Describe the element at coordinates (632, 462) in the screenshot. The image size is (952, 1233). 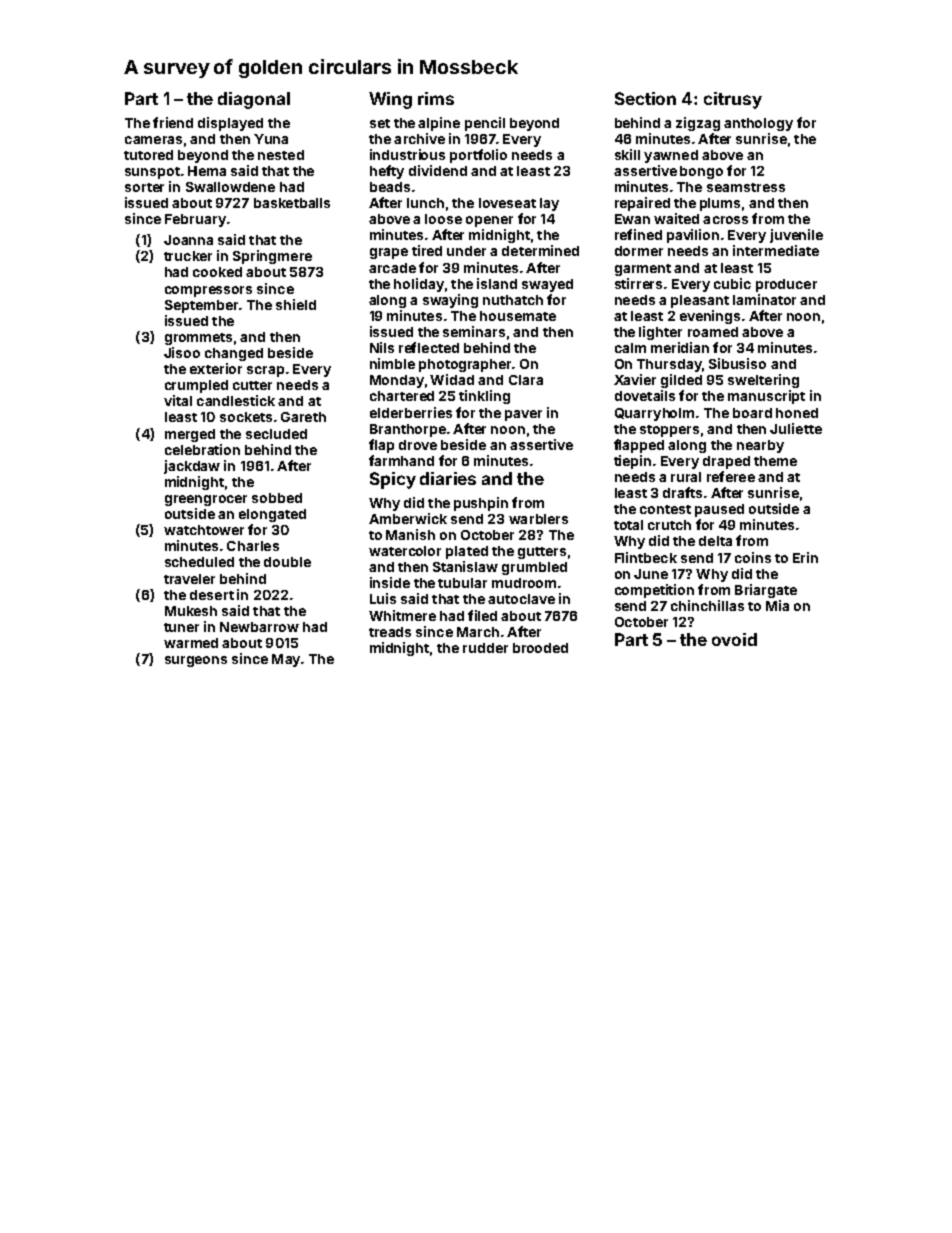
I see `tiepin` at that location.
